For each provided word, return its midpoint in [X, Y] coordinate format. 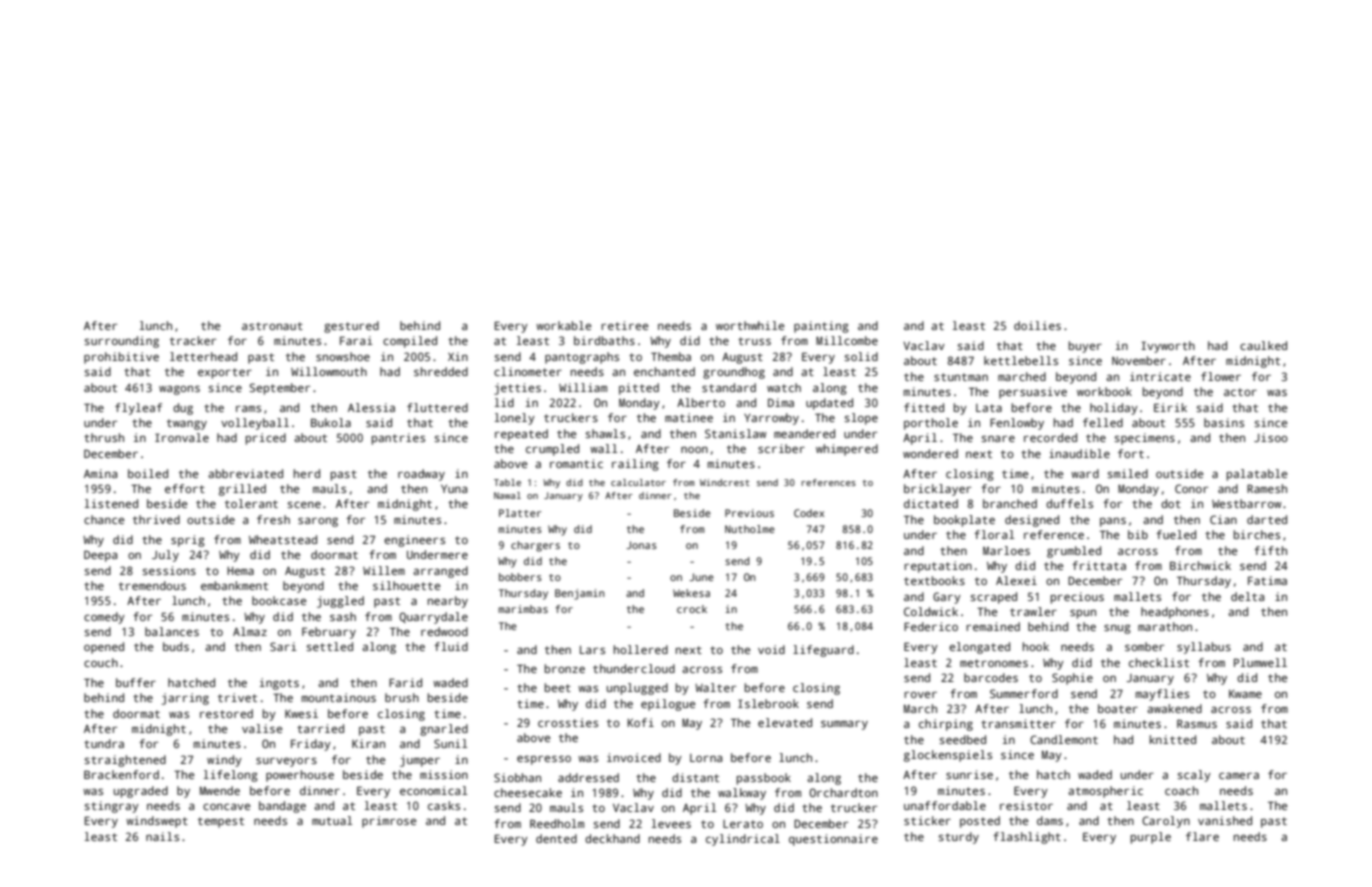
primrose [389, 822]
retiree [624, 325]
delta [1247, 596]
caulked [1263, 345]
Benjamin [579, 594]
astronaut [272, 326]
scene [304, 504]
